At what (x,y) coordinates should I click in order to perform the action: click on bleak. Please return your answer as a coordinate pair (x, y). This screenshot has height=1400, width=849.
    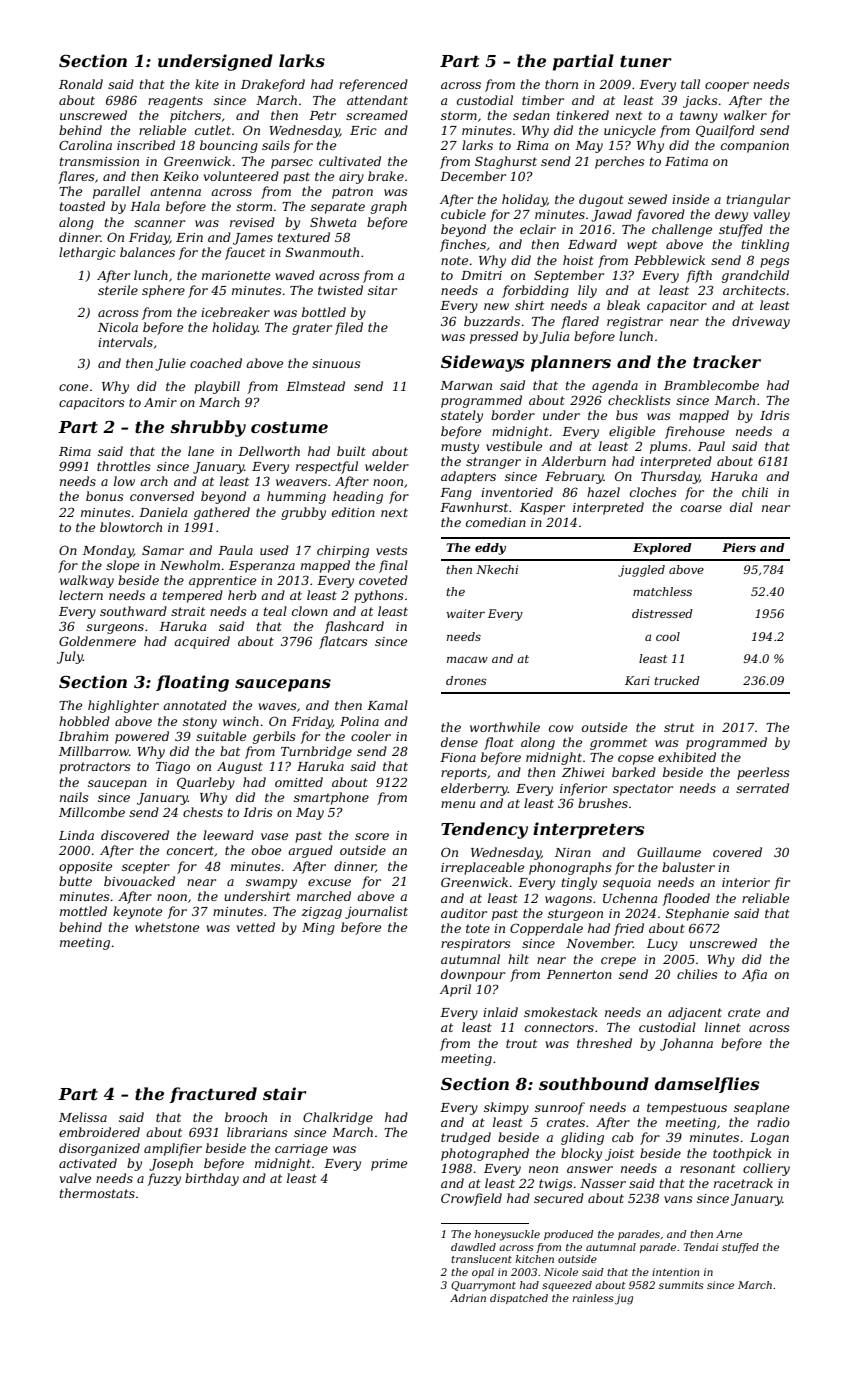
    Looking at the image, I should click on (623, 305).
